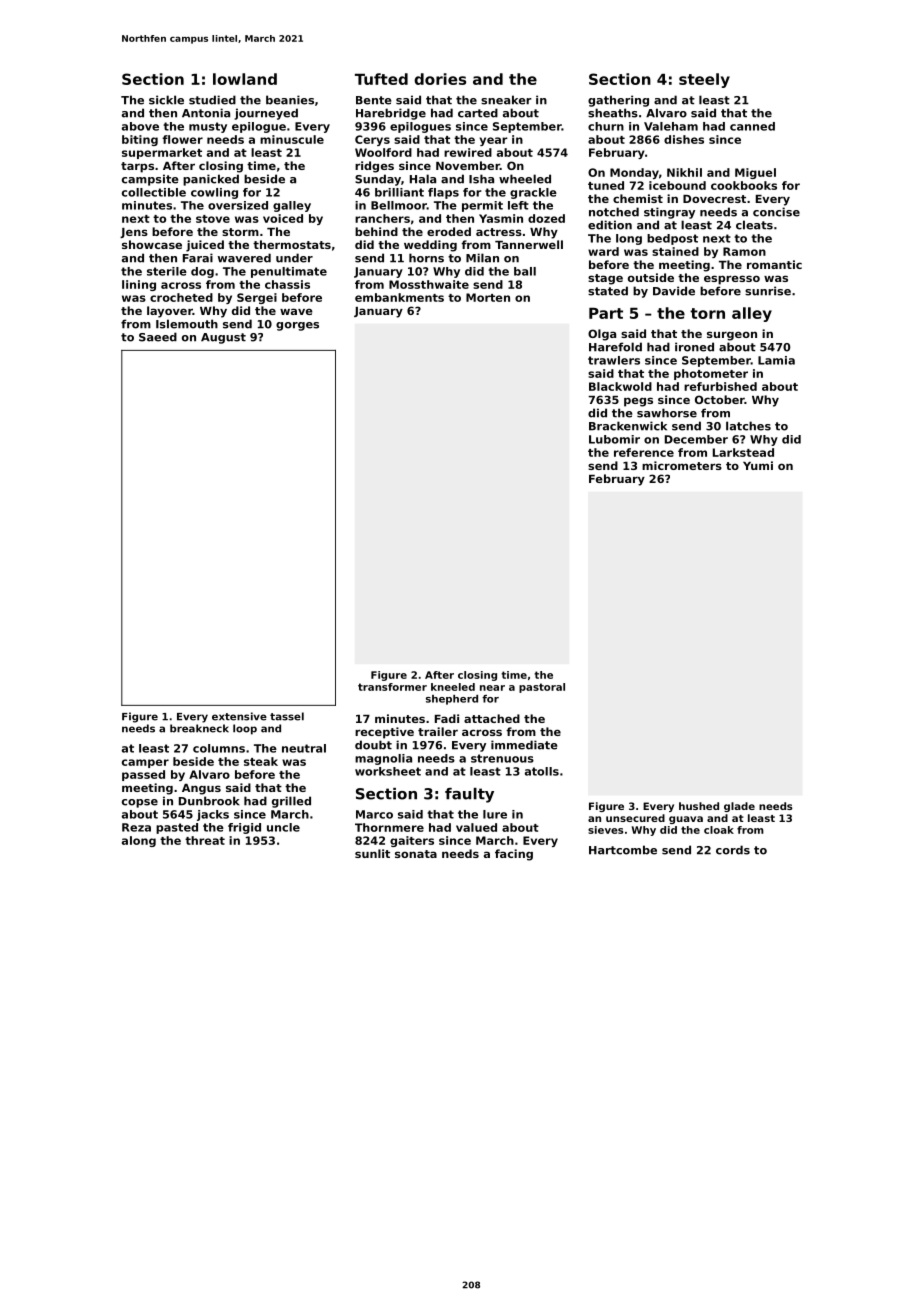 The image size is (924, 1308). I want to click on year, so click(494, 141).
